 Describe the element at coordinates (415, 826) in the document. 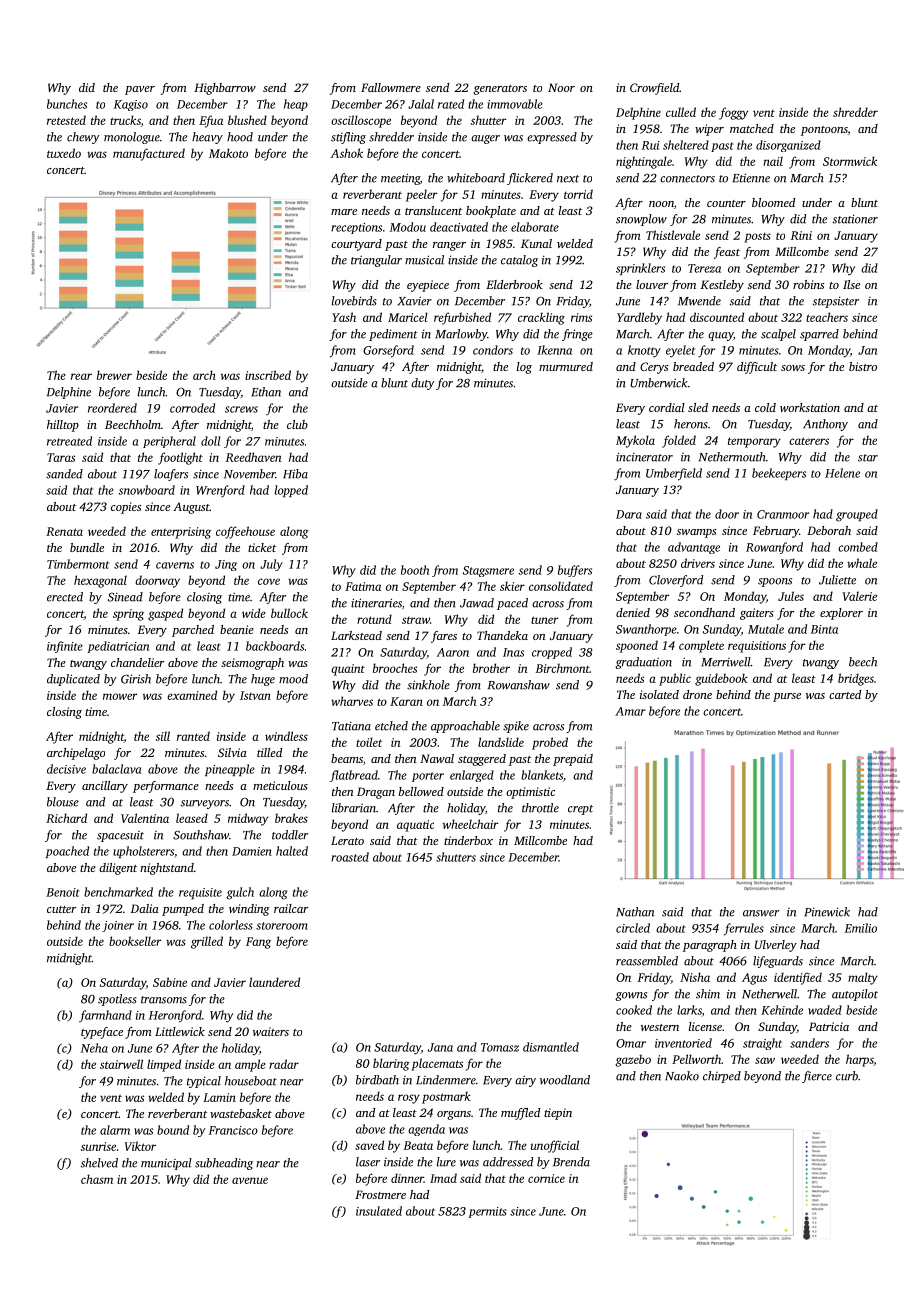

I see `aquatic` at that location.
